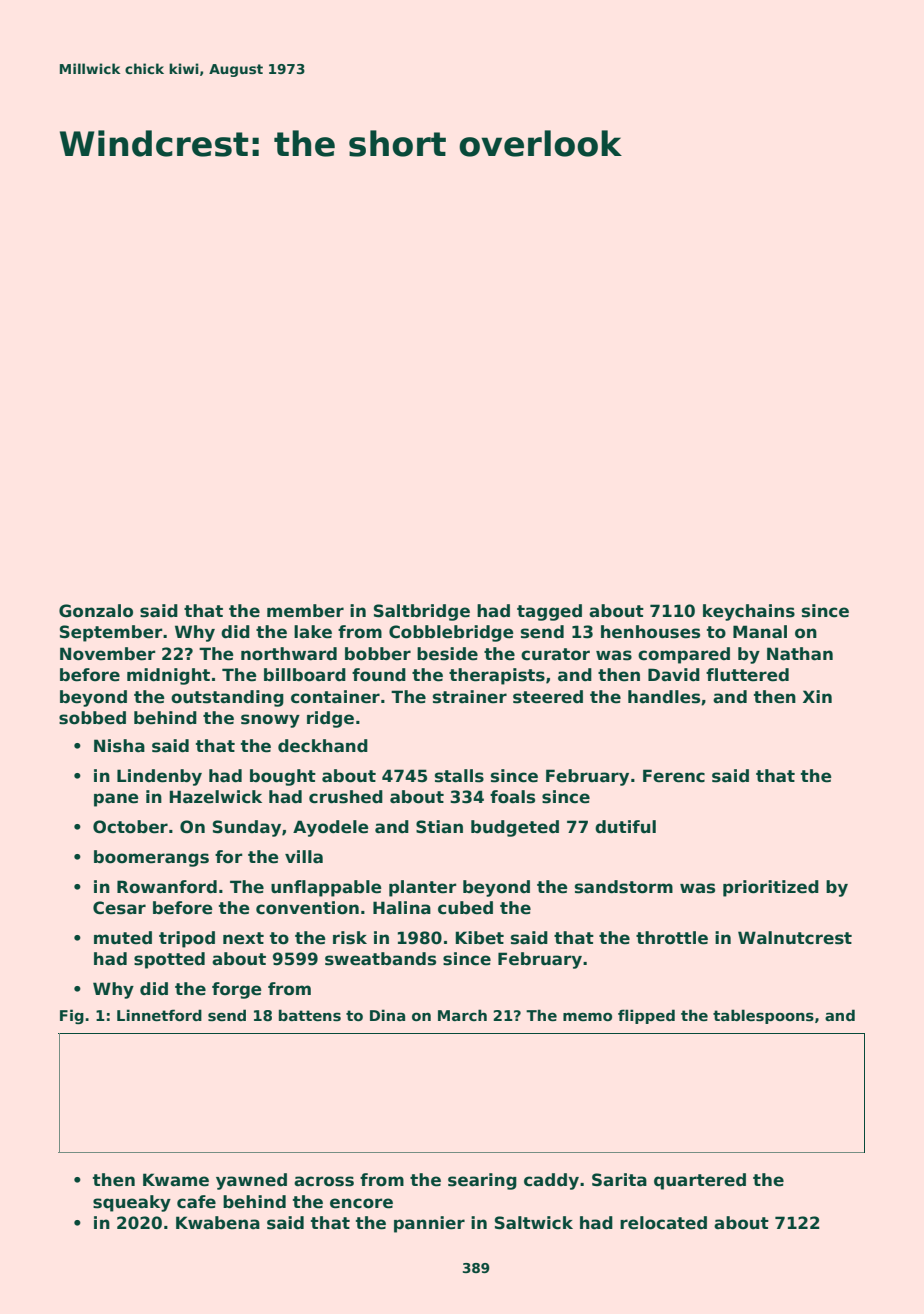  Describe the element at coordinates (763, 1016) in the image. I see `tablespoons` at that location.
